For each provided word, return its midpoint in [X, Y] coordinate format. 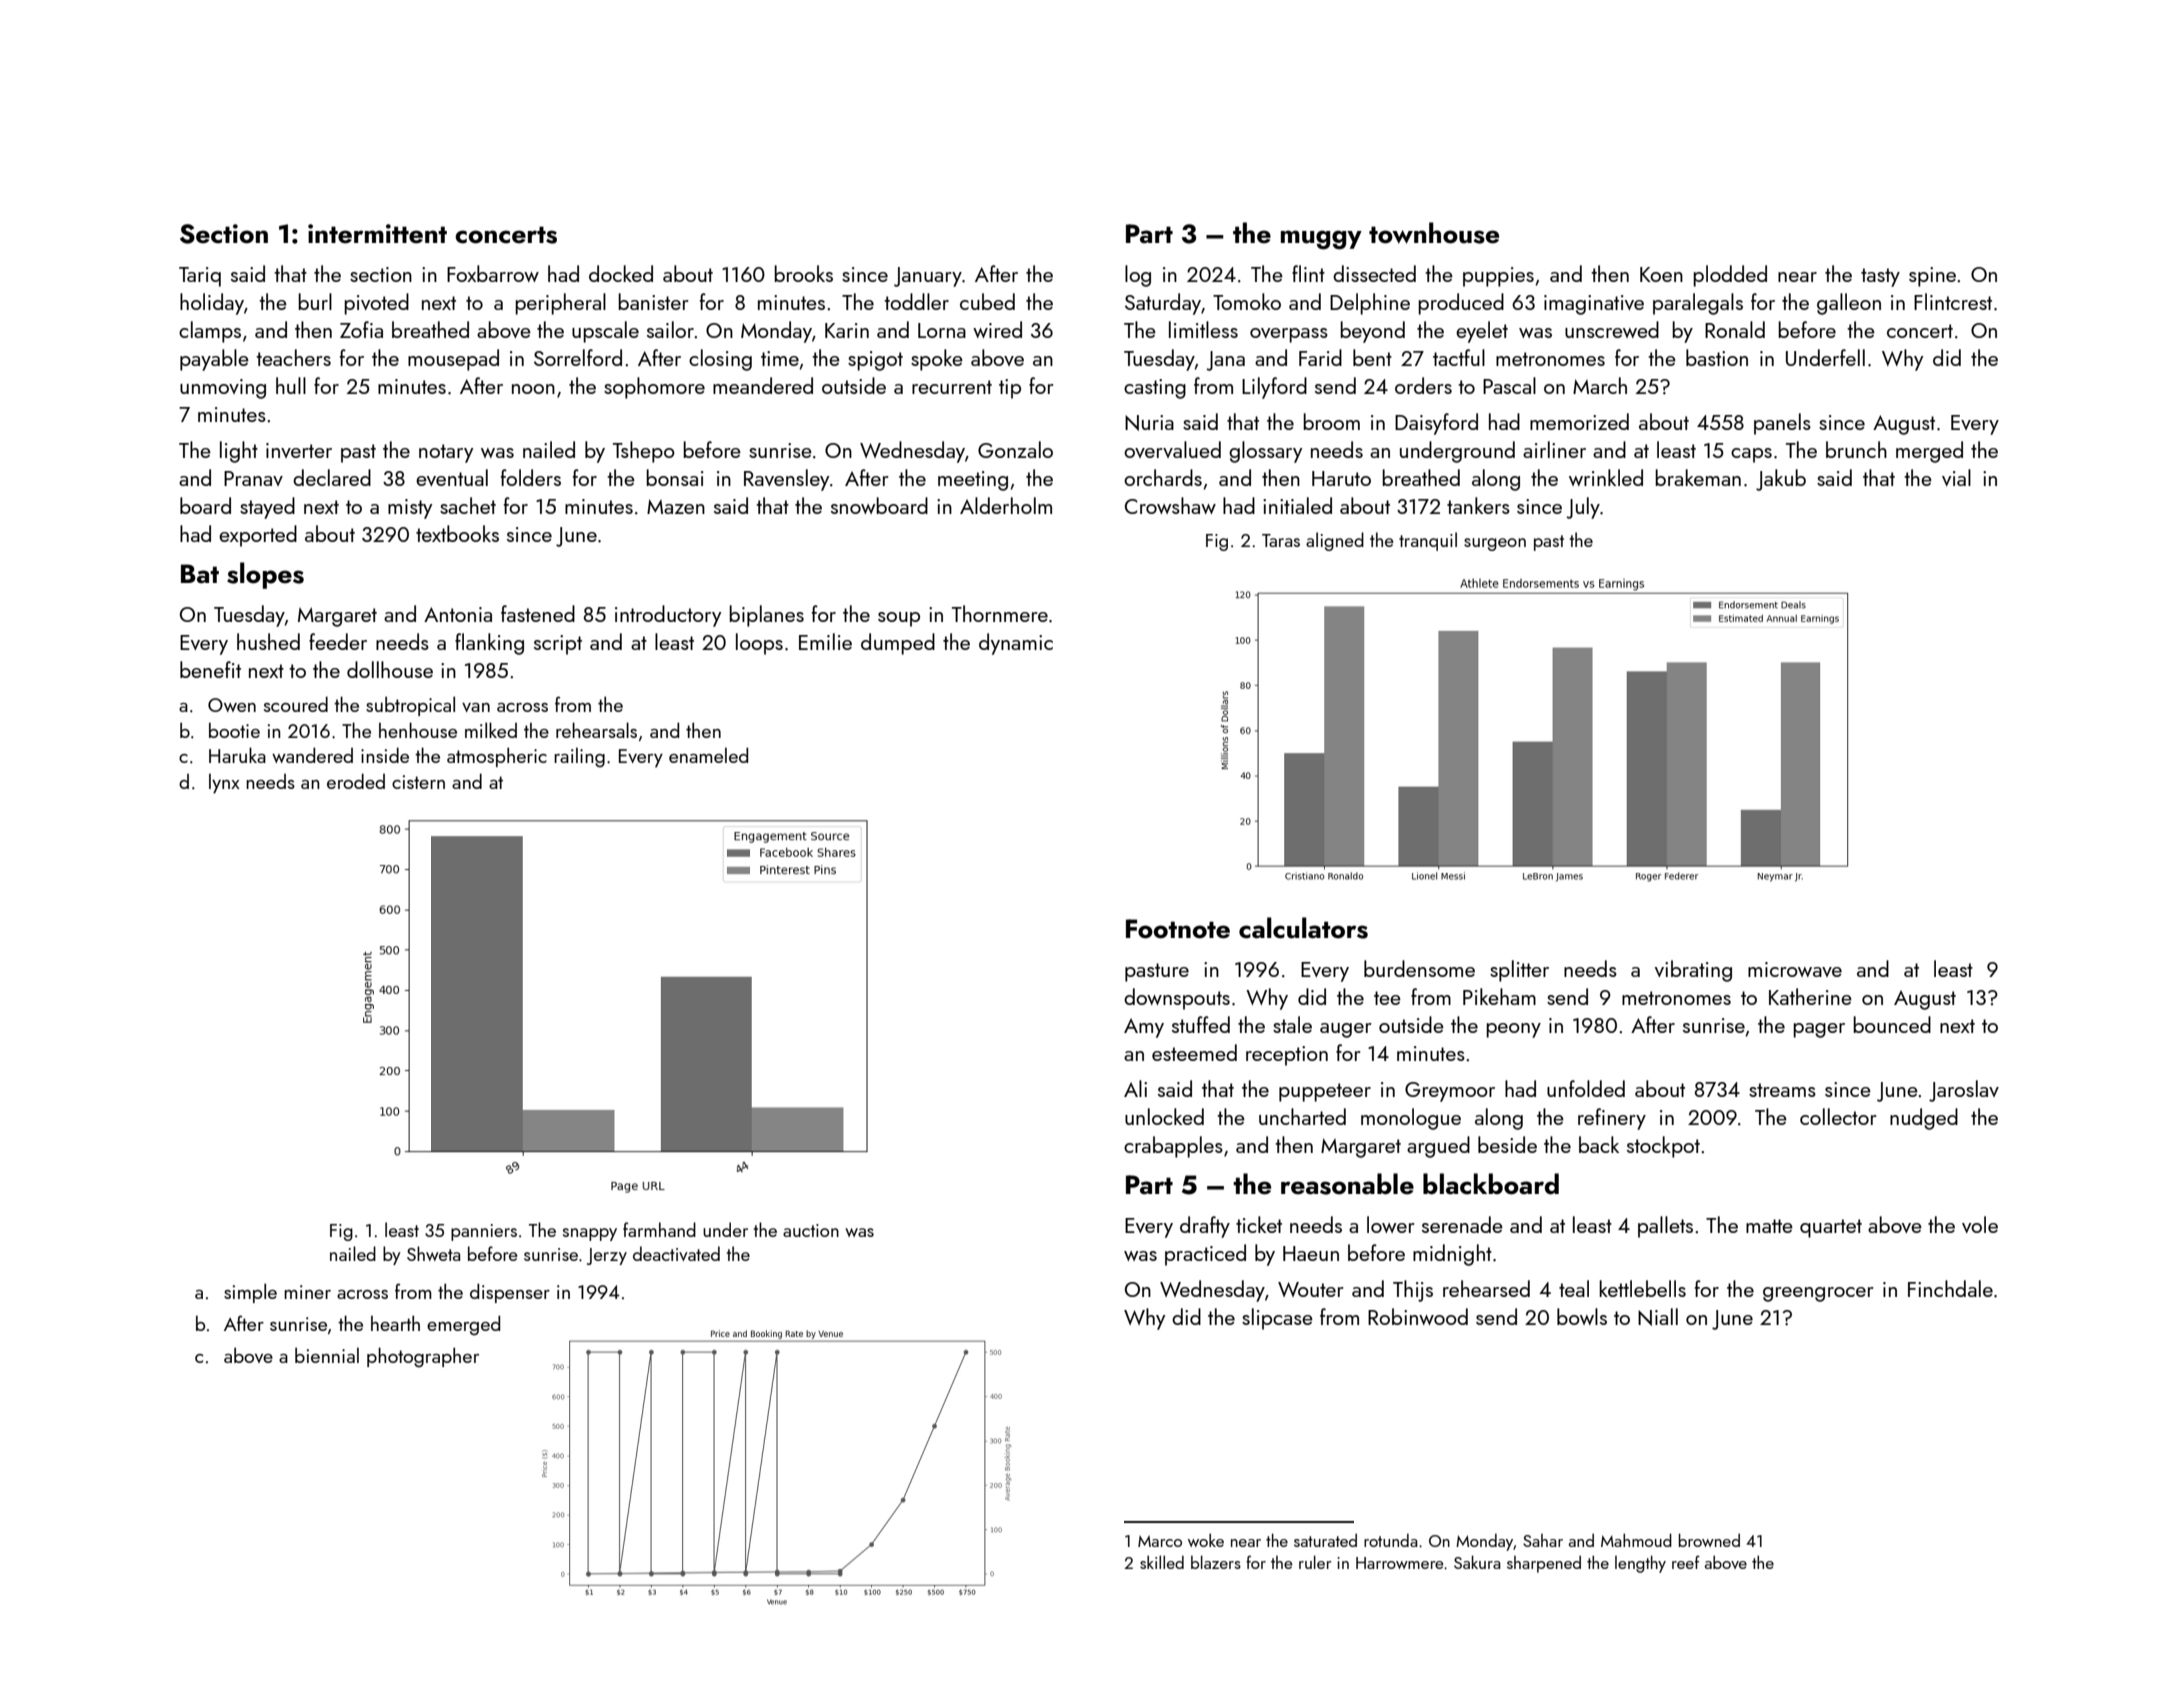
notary [446, 453]
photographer [423, 1357]
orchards [1163, 477]
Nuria [1149, 423]
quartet [1831, 1228]
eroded [356, 781]
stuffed [1201, 1024]
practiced [1205, 1255]
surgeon [1495, 544]
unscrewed [1612, 329]
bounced [1892, 1024]
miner [307, 1292]
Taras [1281, 540]
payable [214, 360]
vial [1956, 477]
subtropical [410, 706]
